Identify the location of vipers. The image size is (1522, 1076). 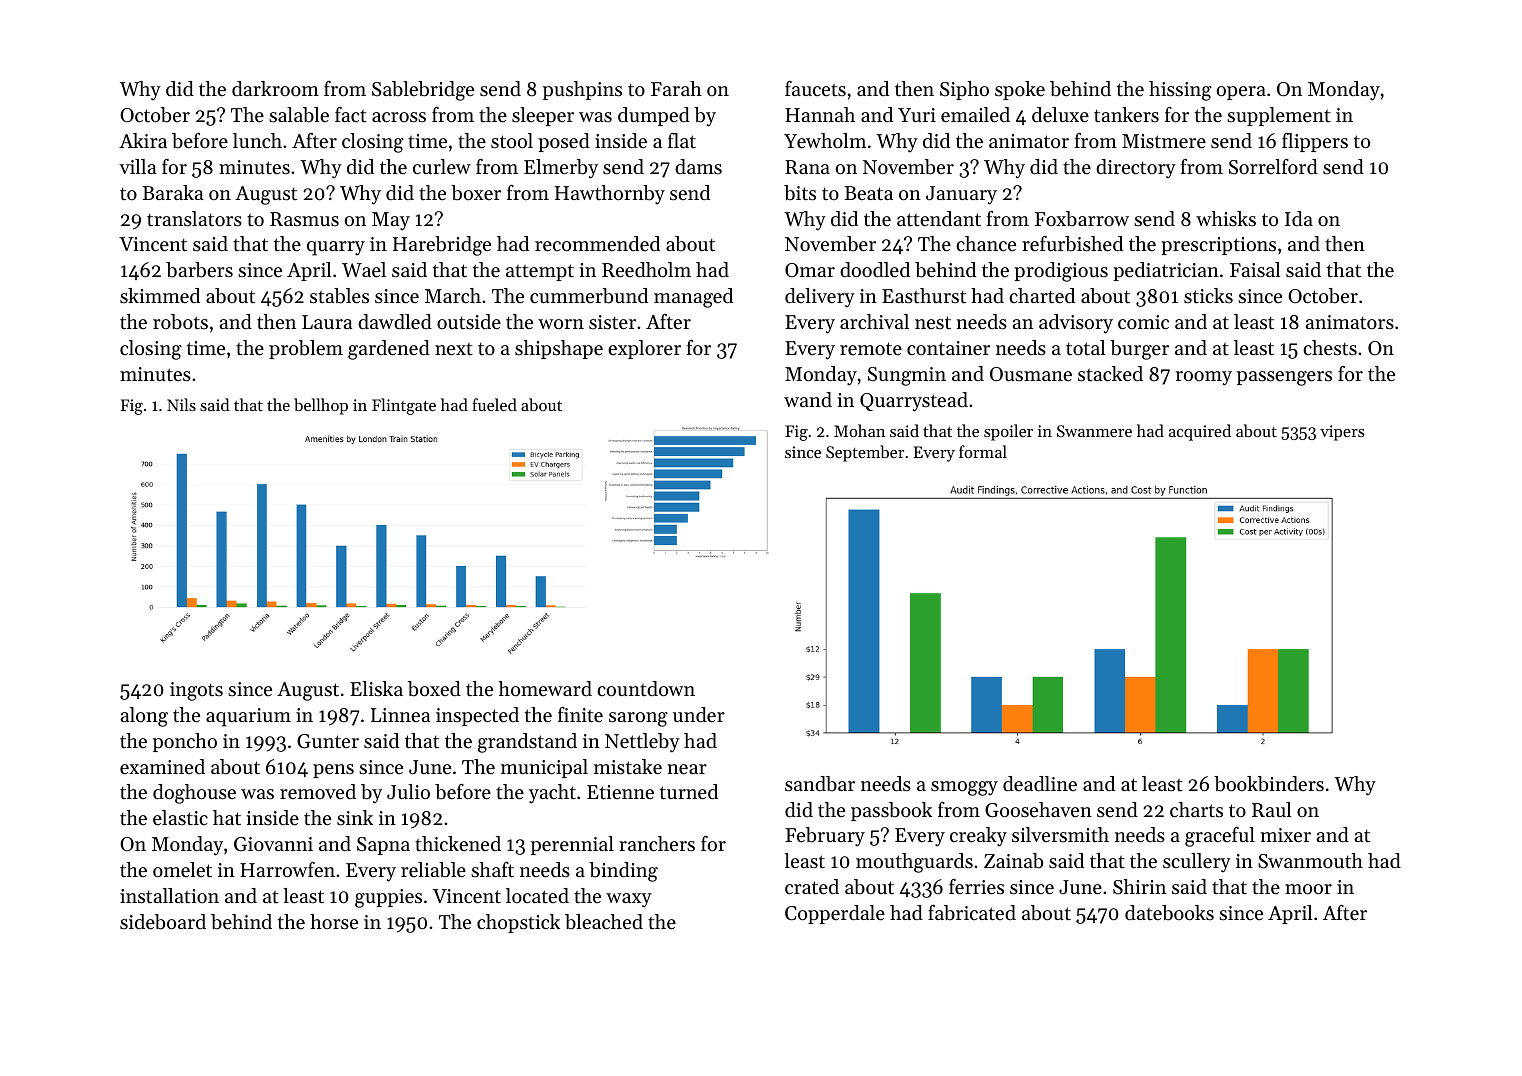
(1342, 433).
